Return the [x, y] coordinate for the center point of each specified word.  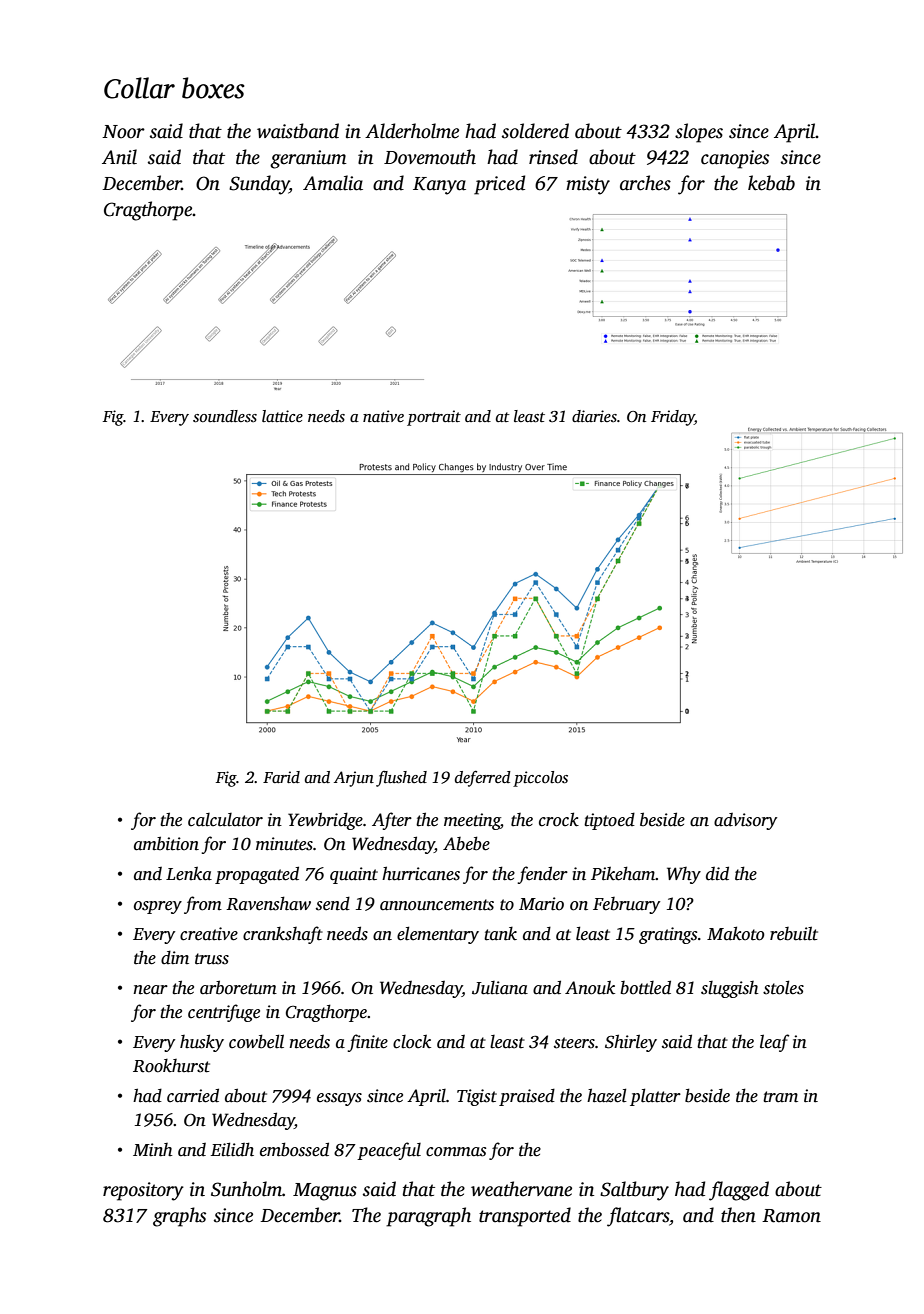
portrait [434, 418]
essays [339, 1099]
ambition [166, 843]
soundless [225, 416]
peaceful [389, 1151]
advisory [745, 821]
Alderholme [412, 131]
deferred [483, 779]
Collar [139, 88]
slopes [699, 133]
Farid [281, 777]
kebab [771, 183]
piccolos [540, 779]
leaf [774, 1043]
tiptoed [609, 821]
